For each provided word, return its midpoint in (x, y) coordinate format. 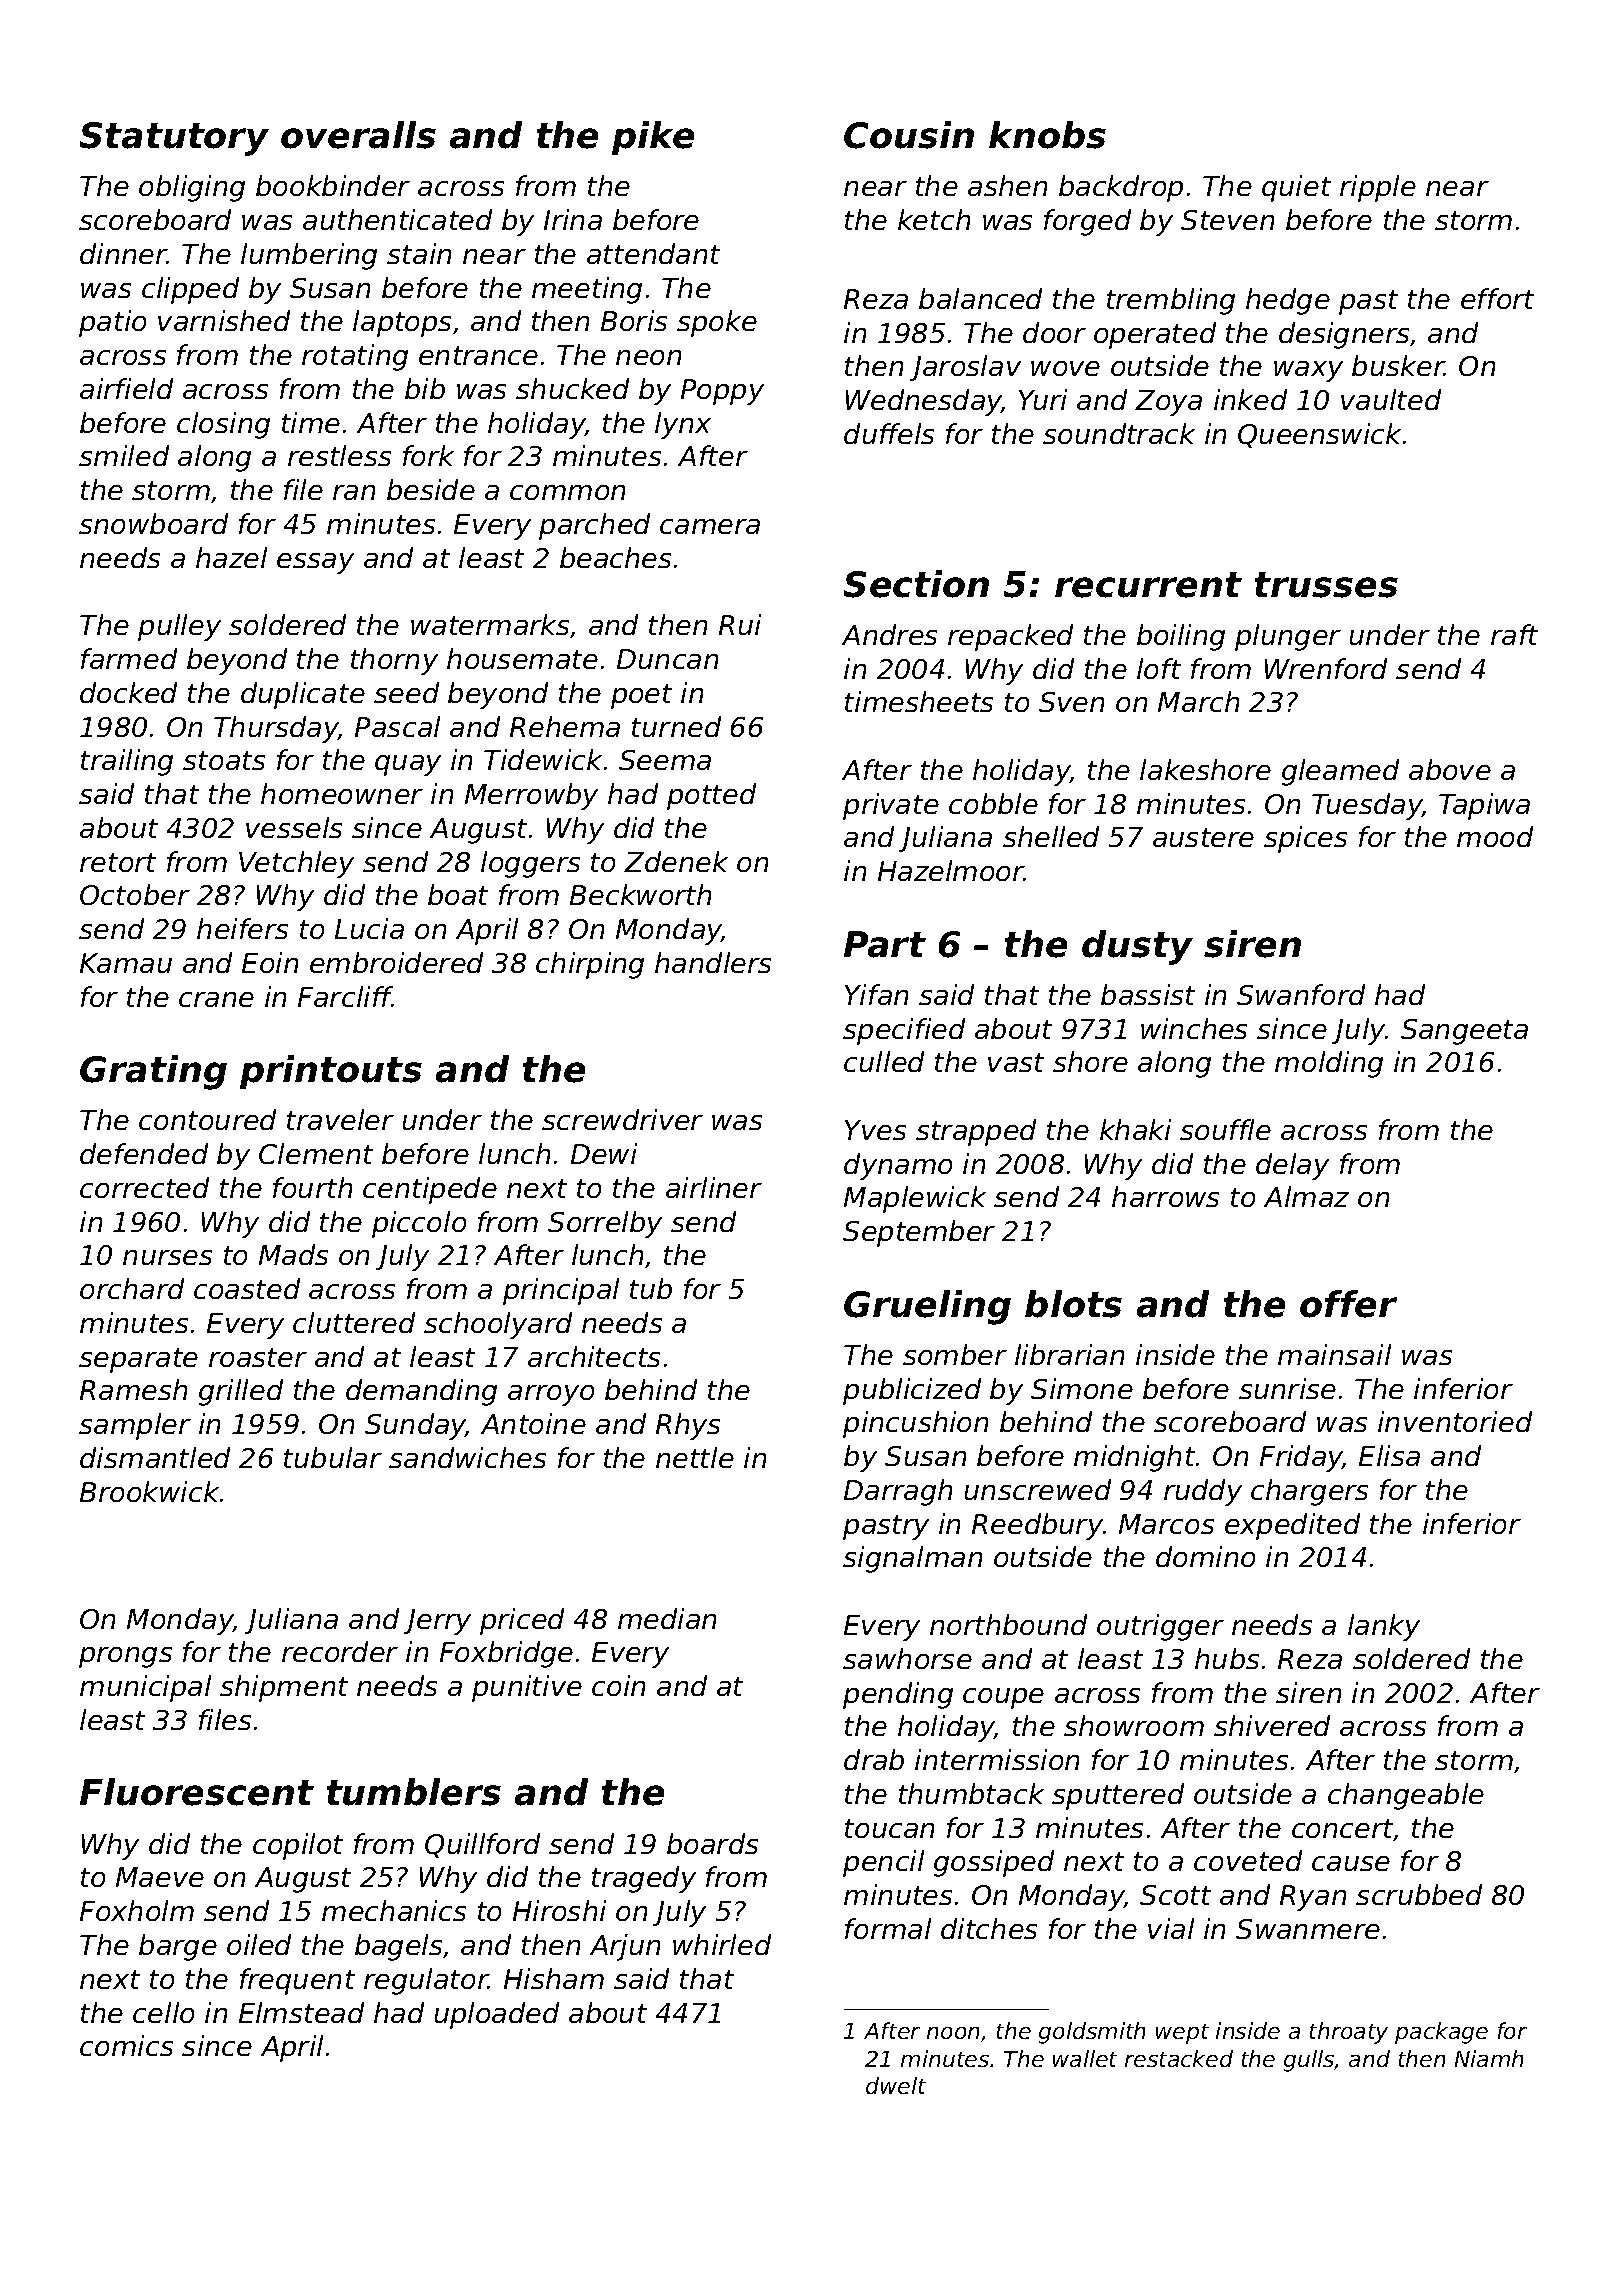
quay (408, 765)
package (1441, 2033)
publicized (912, 1391)
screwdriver (622, 1119)
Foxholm (137, 1910)
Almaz (1306, 1196)
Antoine (533, 1423)
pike (653, 138)
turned (676, 726)
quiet (1296, 188)
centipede (430, 1190)
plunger (1288, 637)
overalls (358, 135)
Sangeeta (1464, 1032)
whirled (722, 1944)
